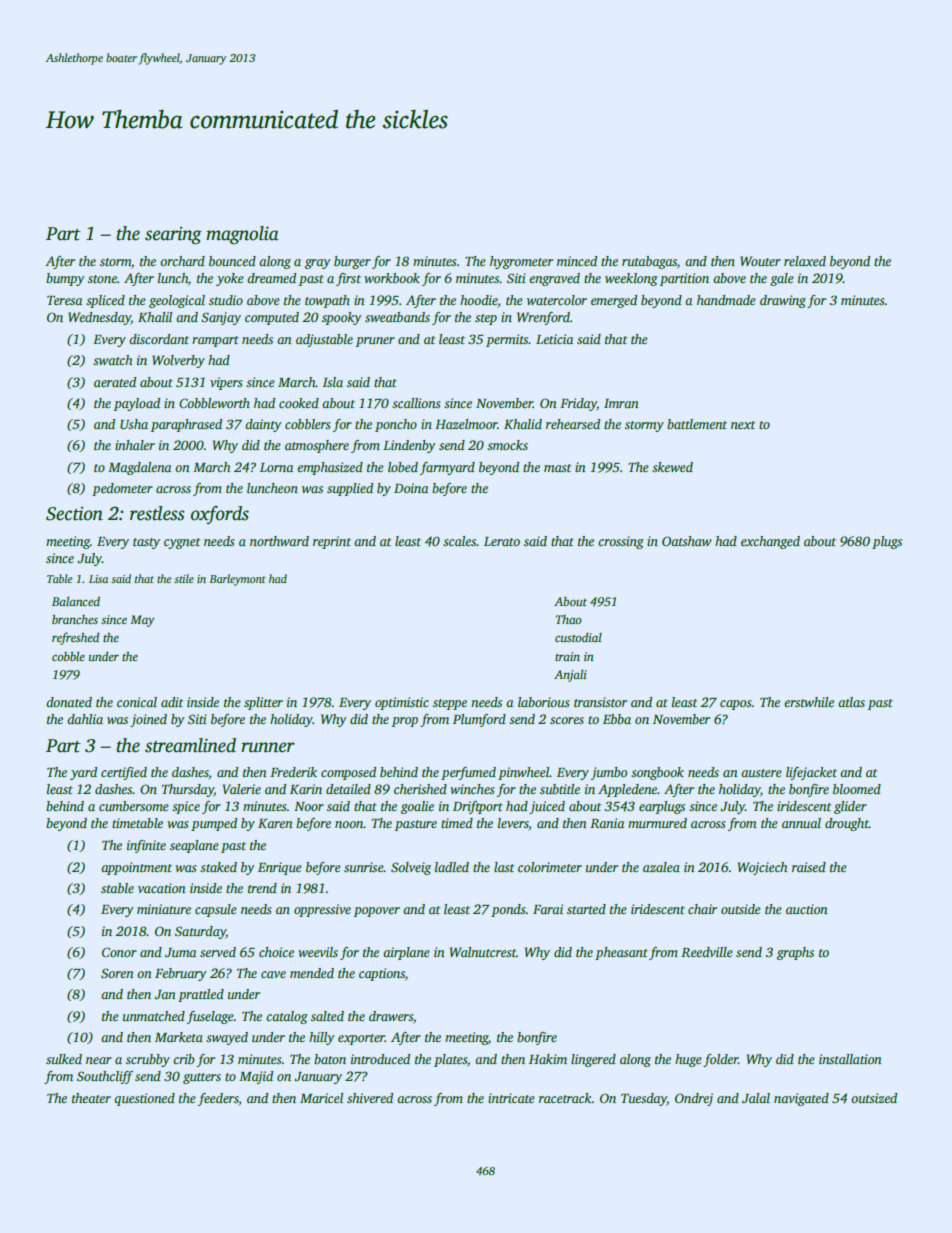 The width and height of the document is (952, 1233). What do you see at coordinates (743, 425) in the document?
I see `next` at bounding box center [743, 425].
